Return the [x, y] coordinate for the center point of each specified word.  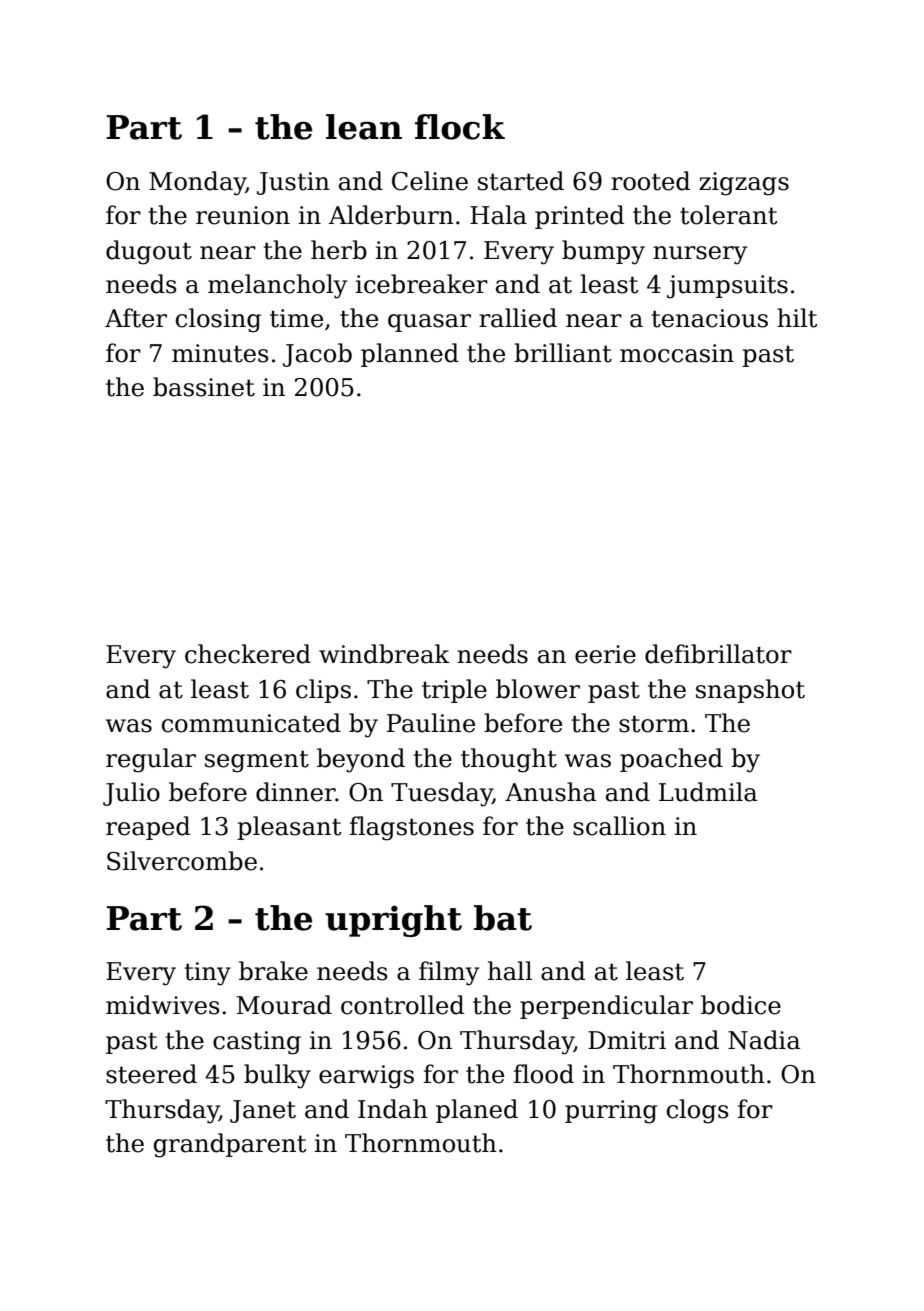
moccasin [677, 353]
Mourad [284, 1005]
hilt [797, 318]
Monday [197, 183]
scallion [619, 826]
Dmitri [627, 1040]
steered [151, 1074]
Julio [131, 794]
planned [410, 355]
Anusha [550, 792]
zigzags [744, 184]
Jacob [317, 355]
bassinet [204, 387]
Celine [430, 181]
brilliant [563, 353]
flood [544, 1074]
